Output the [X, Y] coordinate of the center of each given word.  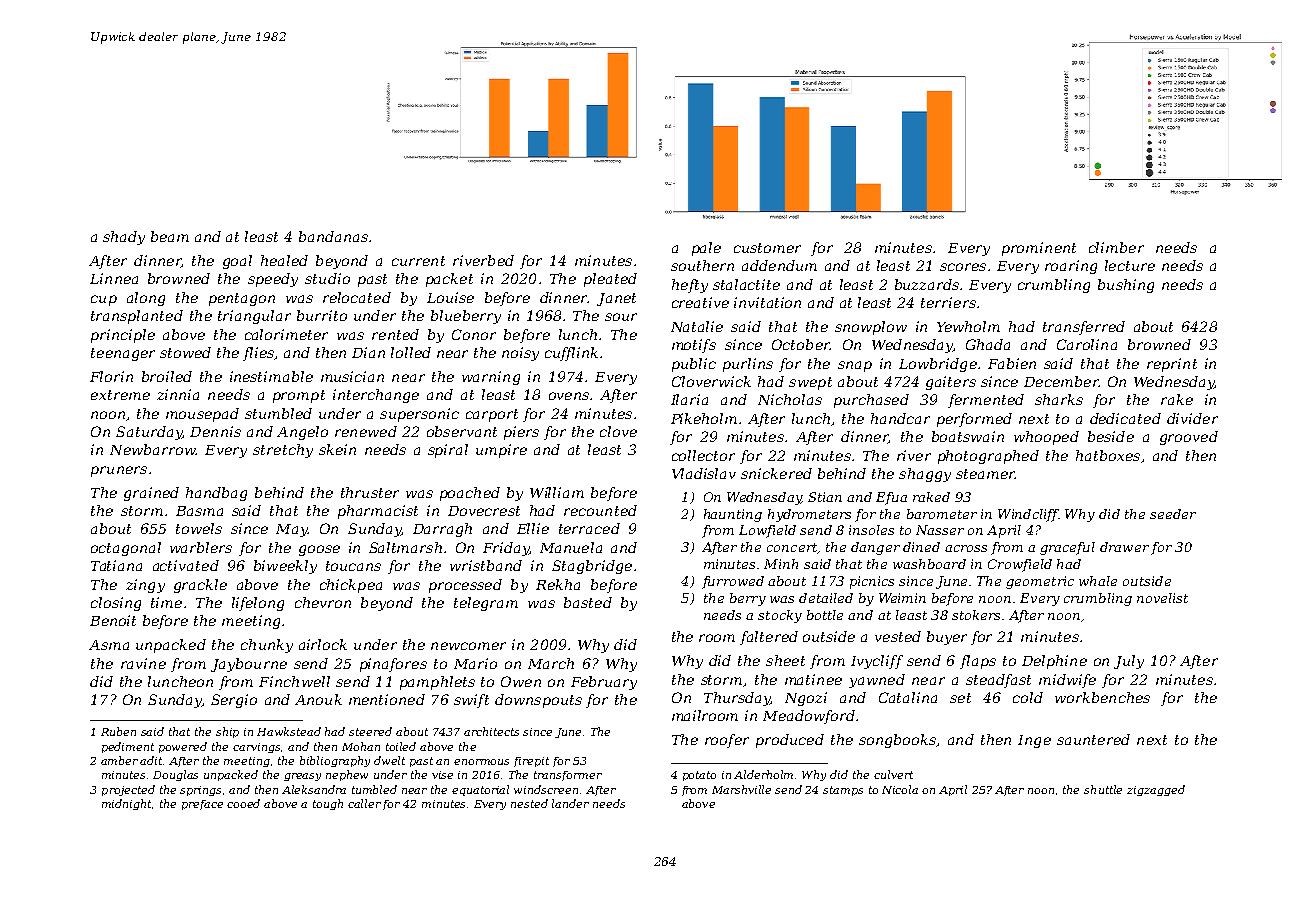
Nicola [900, 789]
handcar [900, 418]
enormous [481, 762]
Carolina [1087, 344]
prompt [299, 396]
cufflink [571, 354]
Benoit [113, 620]
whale [1098, 581]
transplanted [137, 317]
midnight [126, 804]
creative [700, 302]
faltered [769, 638]
